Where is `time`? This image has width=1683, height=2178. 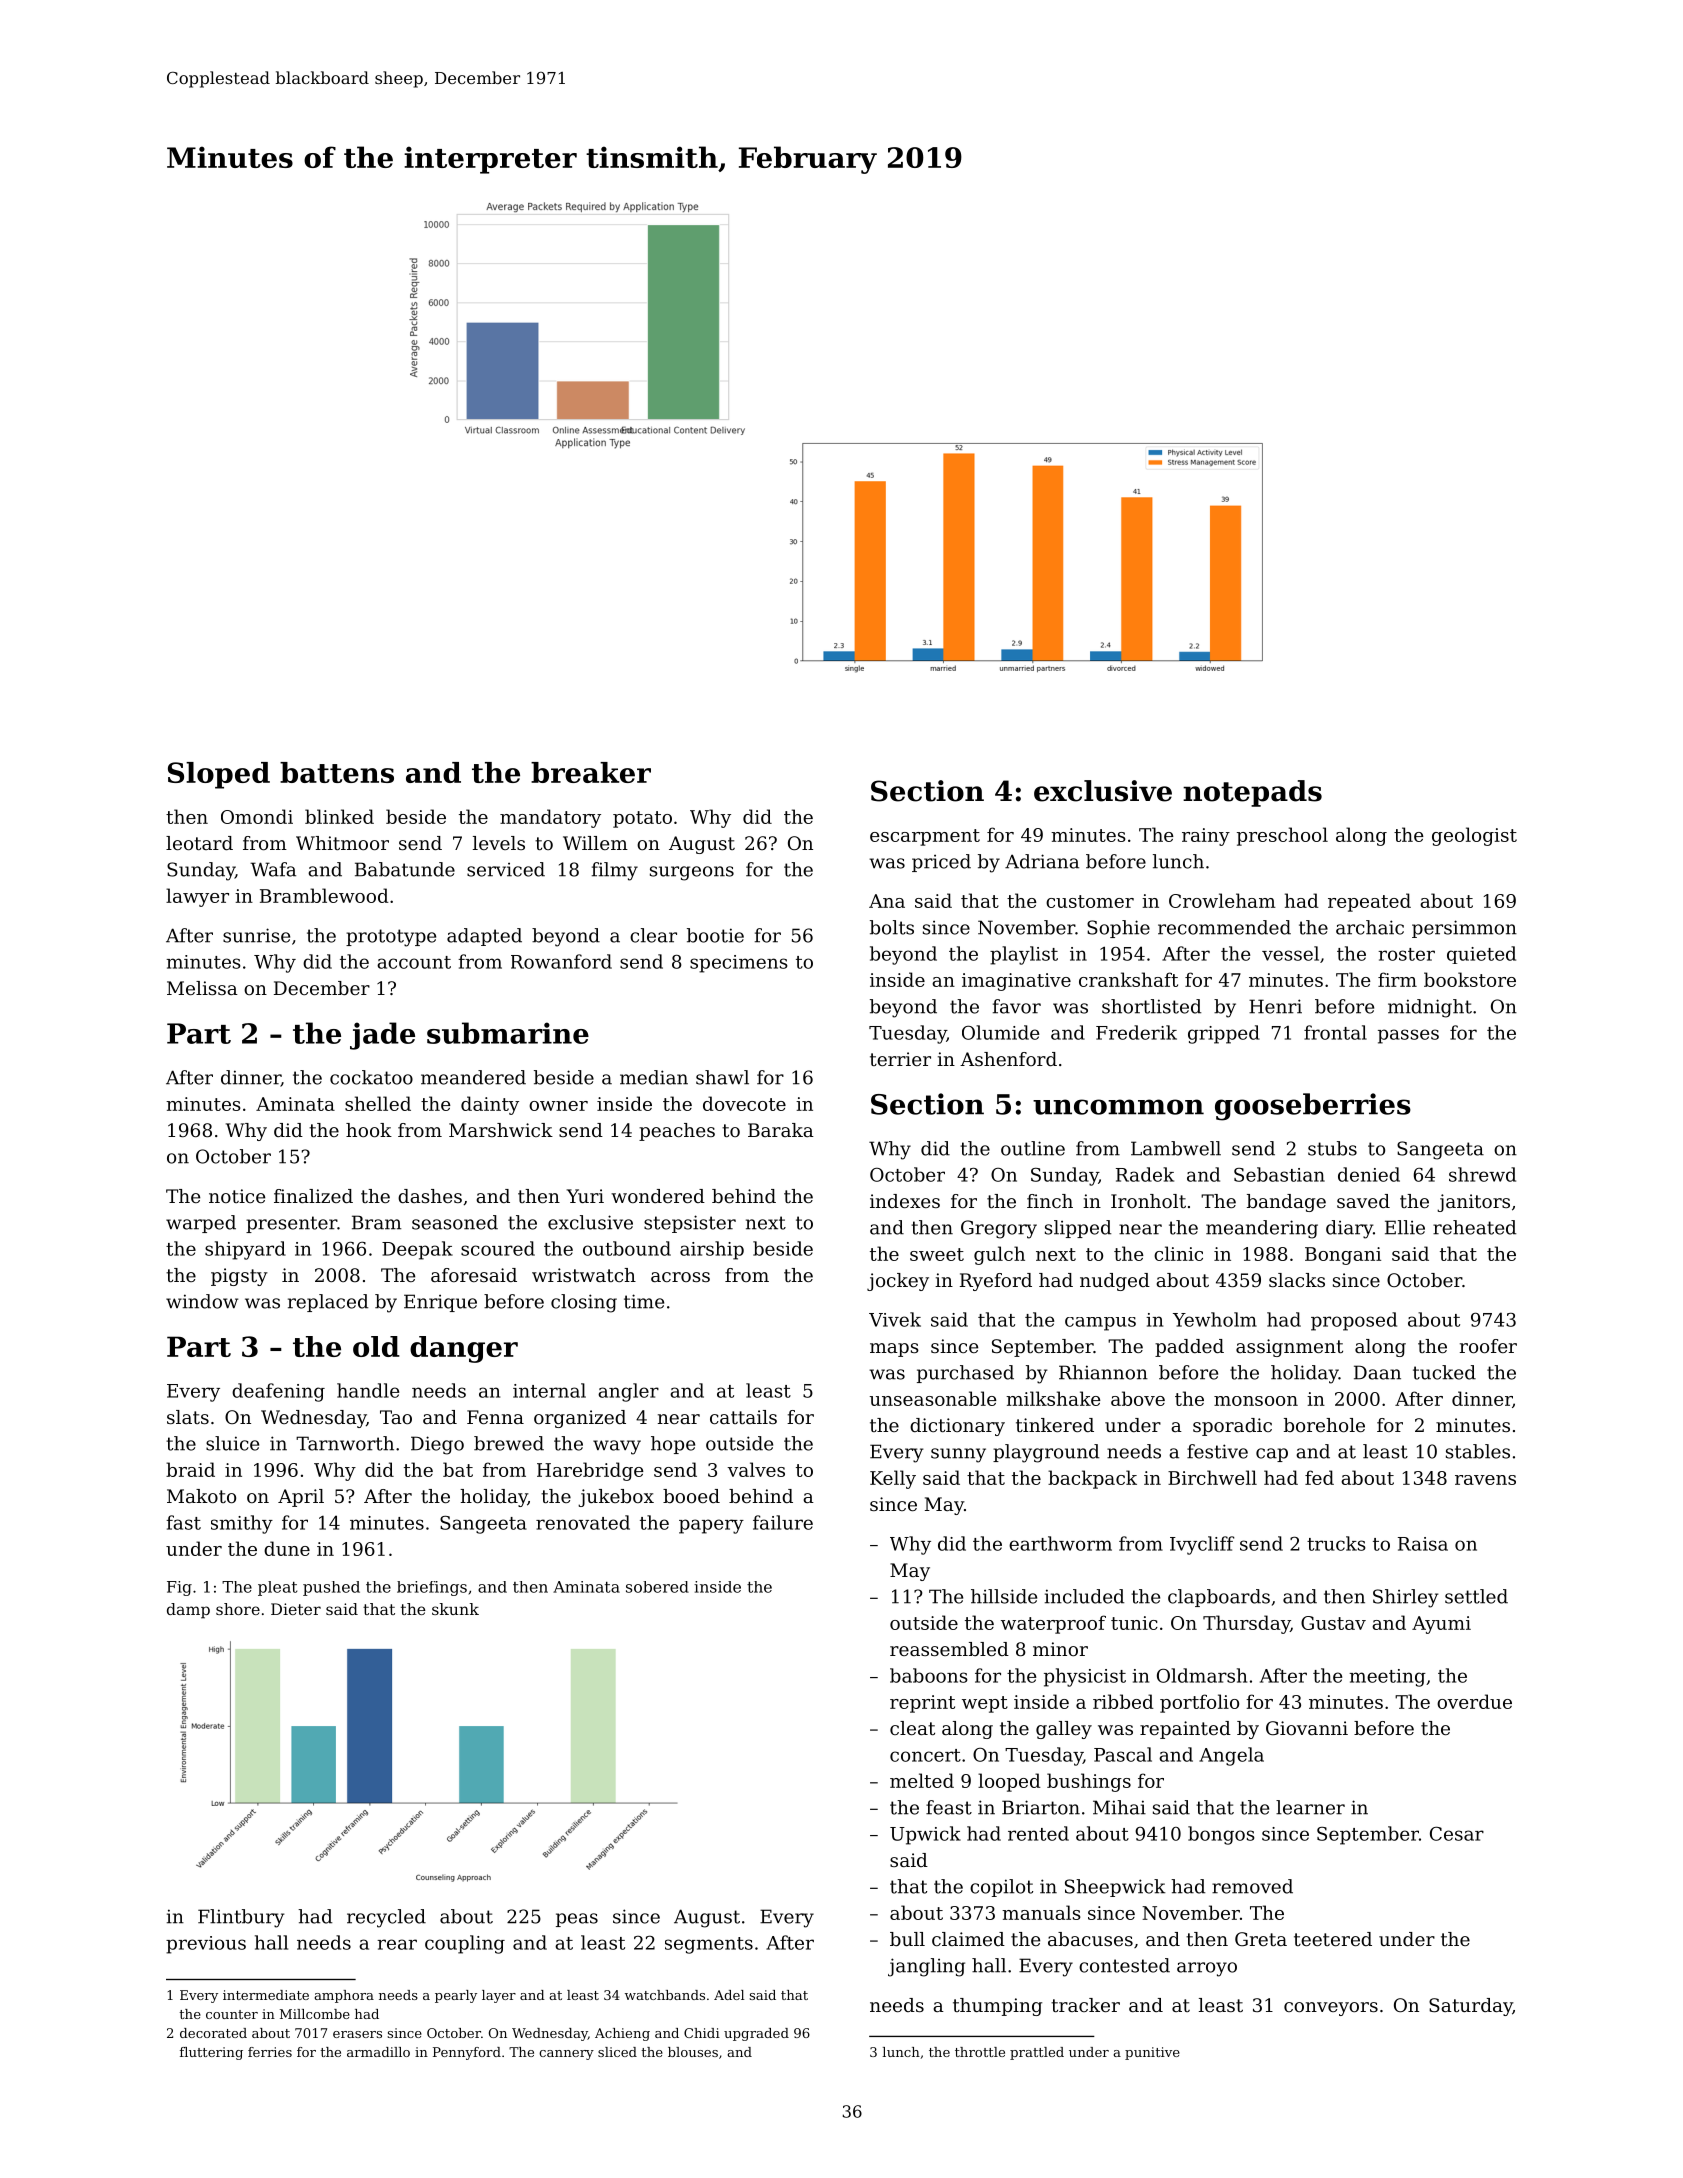
time is located at coordinates (644, 1301).
